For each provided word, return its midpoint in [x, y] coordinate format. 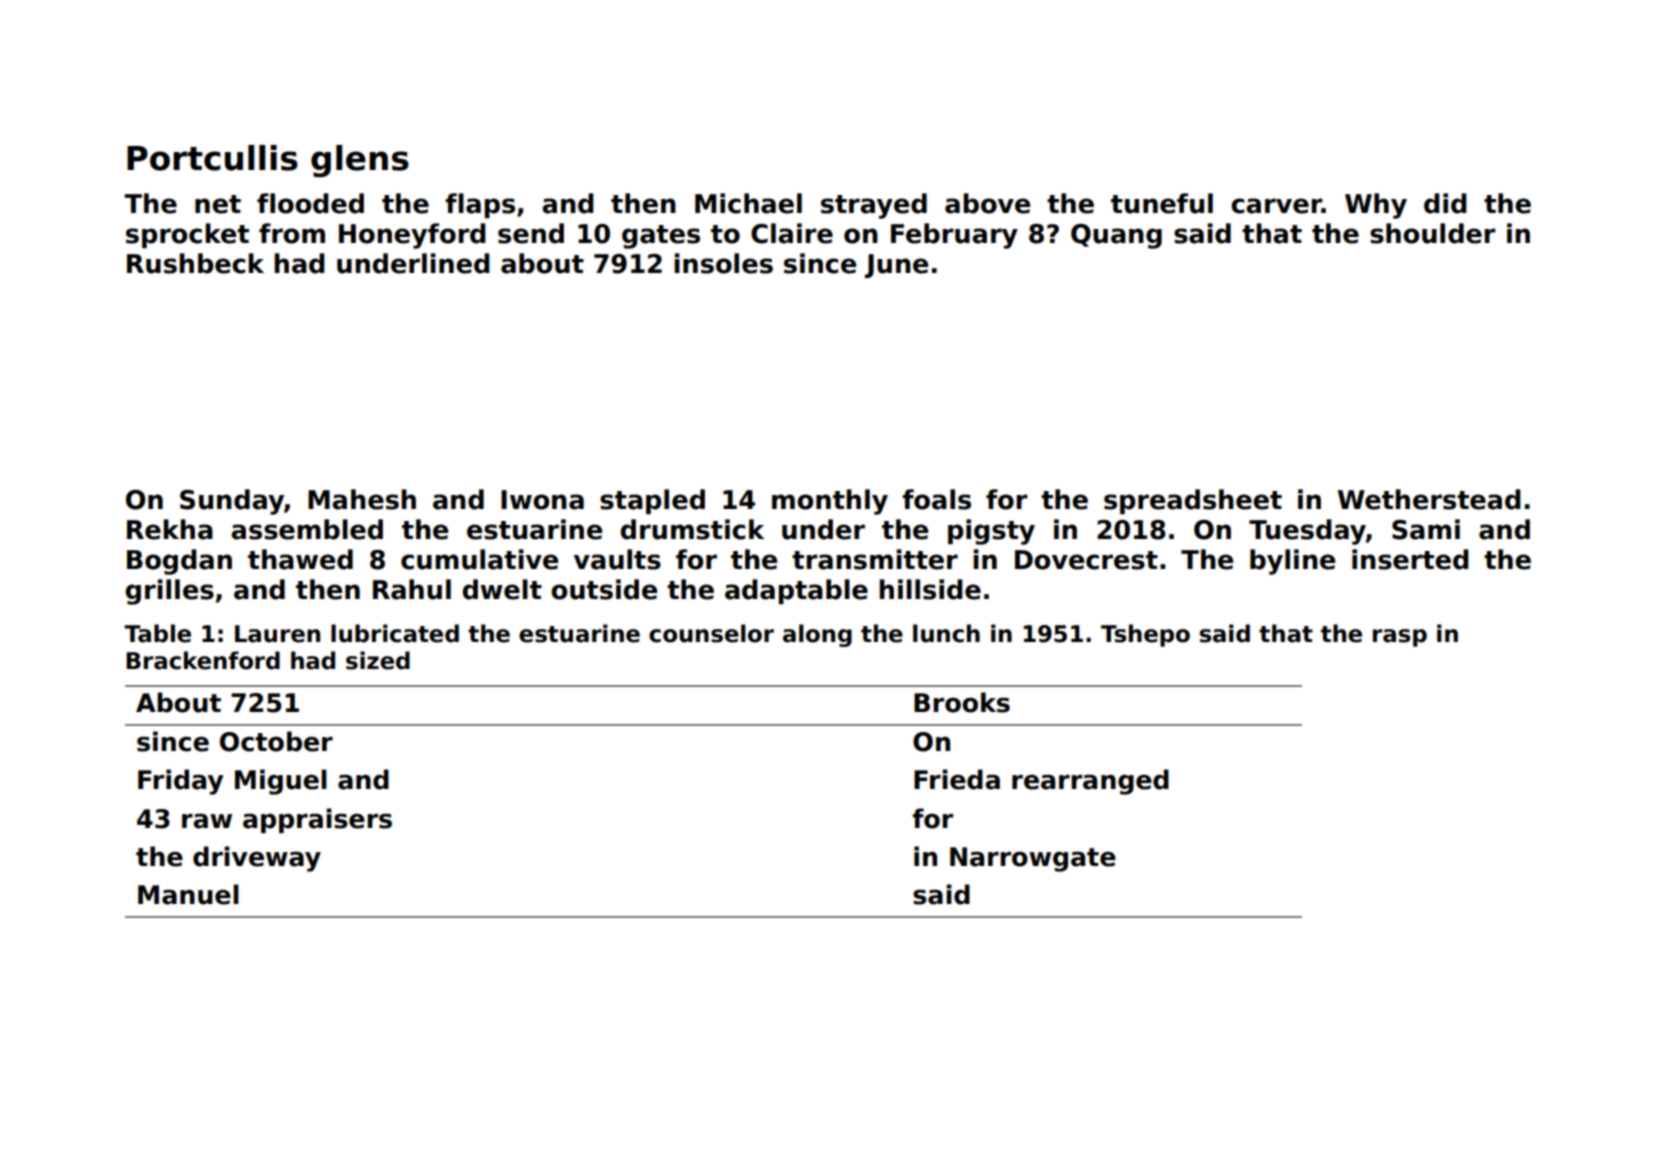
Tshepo [1145, 635]
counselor [711, 633]
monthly [830, 502]
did [1445, 203]
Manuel [188, 894]
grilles [169, 592]
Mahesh [362, 499]
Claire [792, 233]
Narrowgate [1033, 859]
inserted [1410, 559]
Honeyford [412, 236]
